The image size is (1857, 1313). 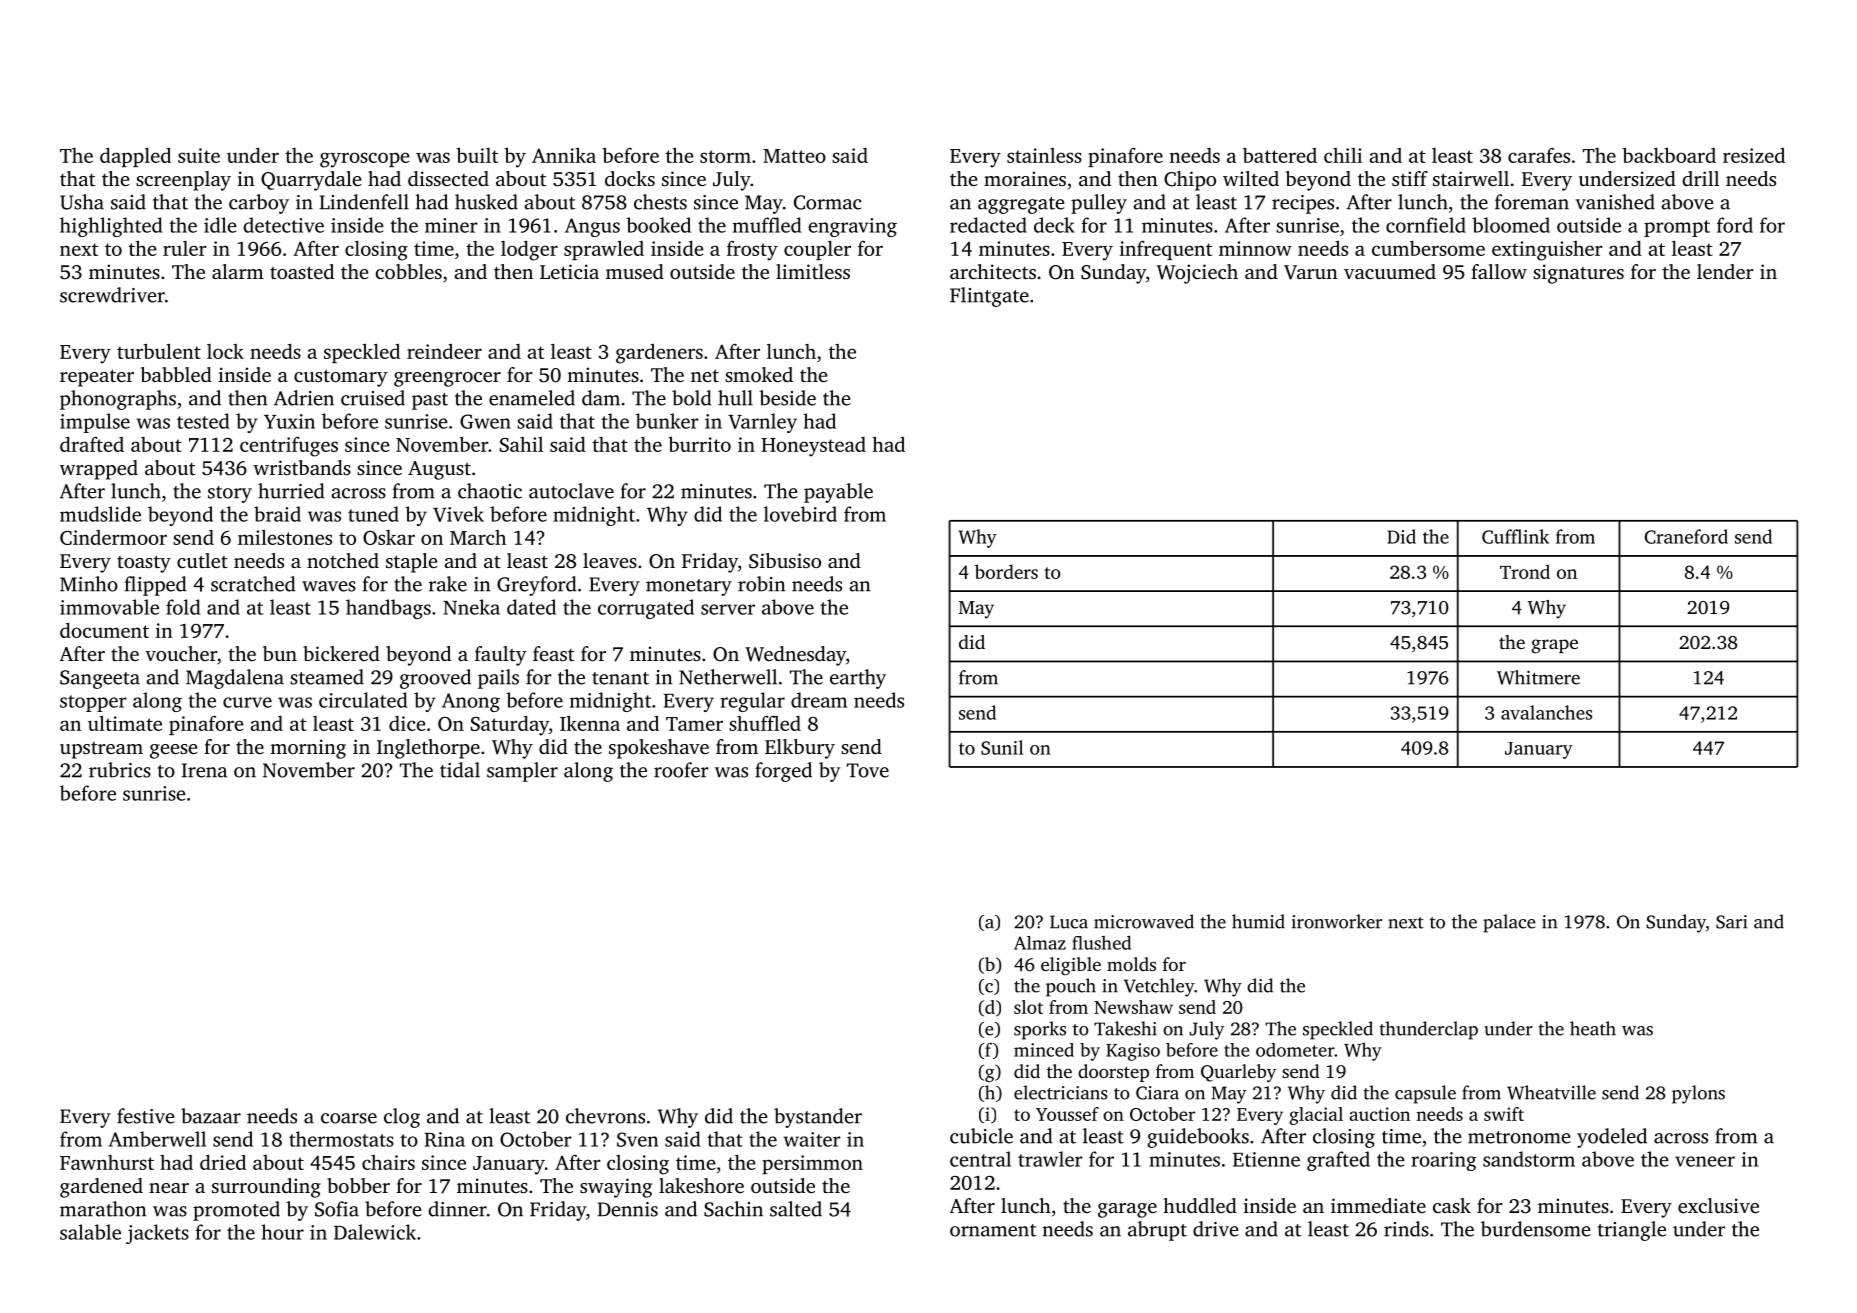 I want to click on Almaz, so click(x=1040, y=943).
